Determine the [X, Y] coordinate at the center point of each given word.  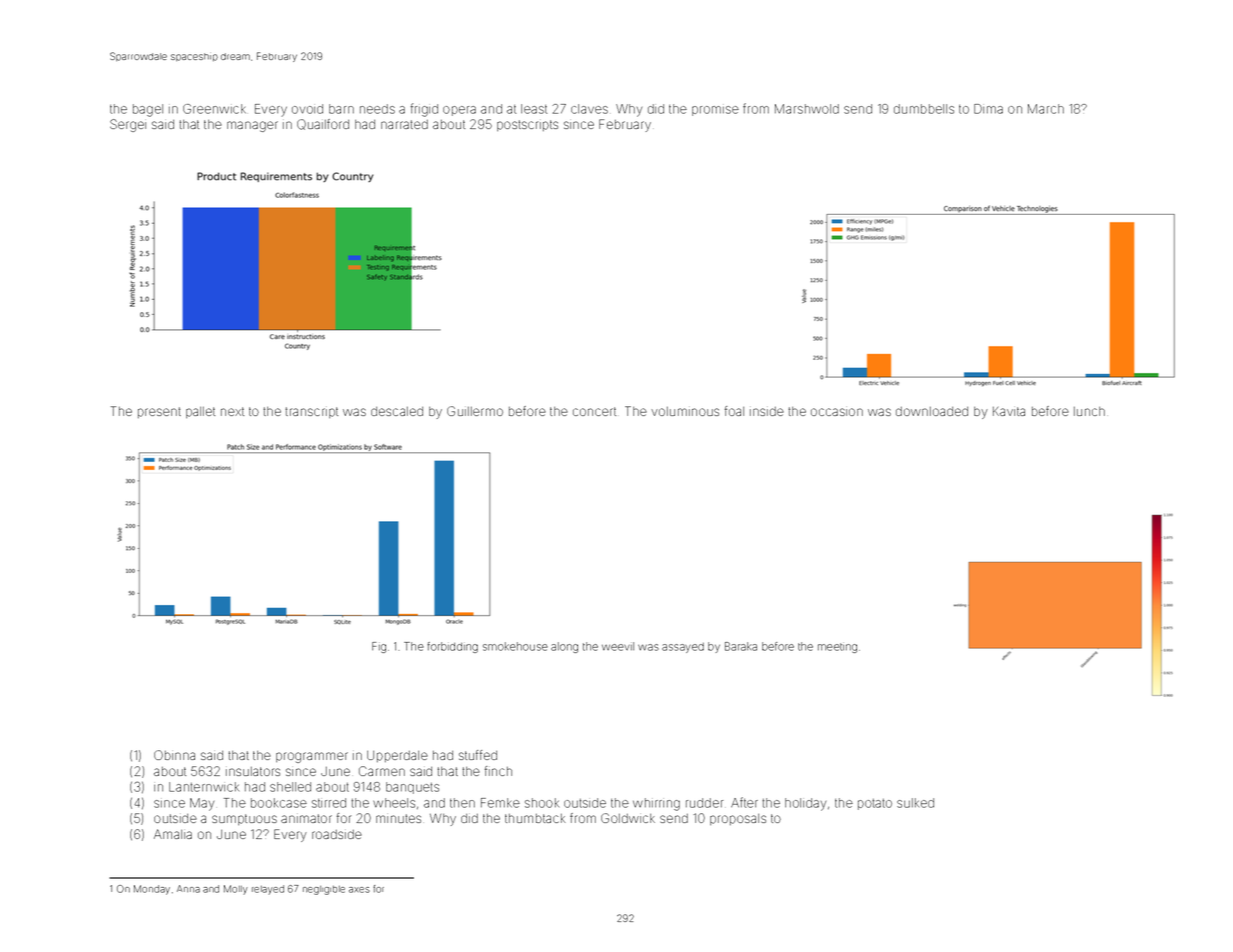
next [232, 411]
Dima [988, 109]
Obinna [174, 755]
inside [767, 411]
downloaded [932, 411]
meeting [837, 648]
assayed [683, 648]
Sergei [128, 125]
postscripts [527, 125]
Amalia [173, 834]
